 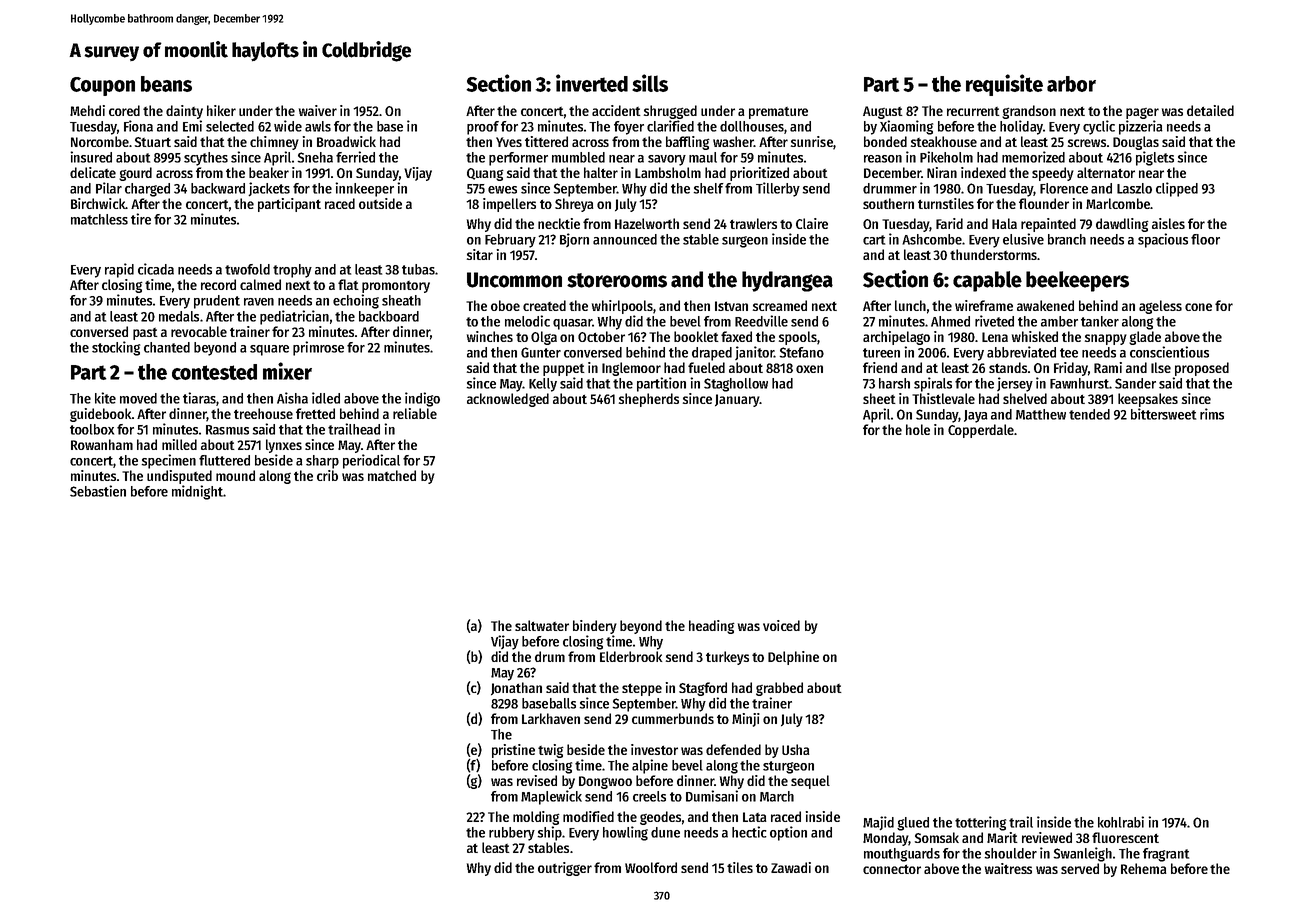 I want to click on kohlrabi, so click(x=1121, y=822).
